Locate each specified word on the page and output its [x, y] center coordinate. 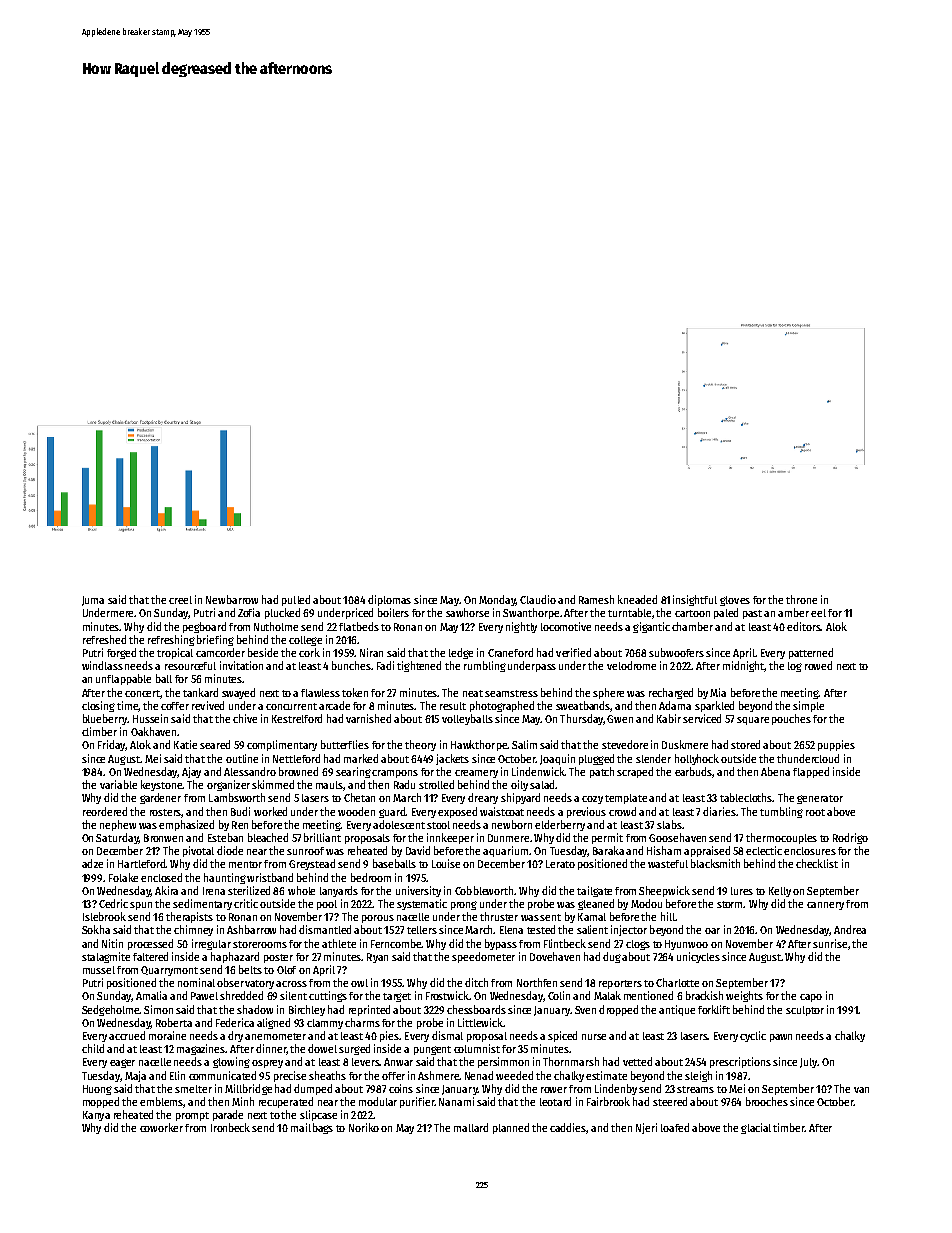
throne [801, 599]
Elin [177, 1075]
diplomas [389, 600]
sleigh [698, 1076]
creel [180, 600]
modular [378, 1101]
